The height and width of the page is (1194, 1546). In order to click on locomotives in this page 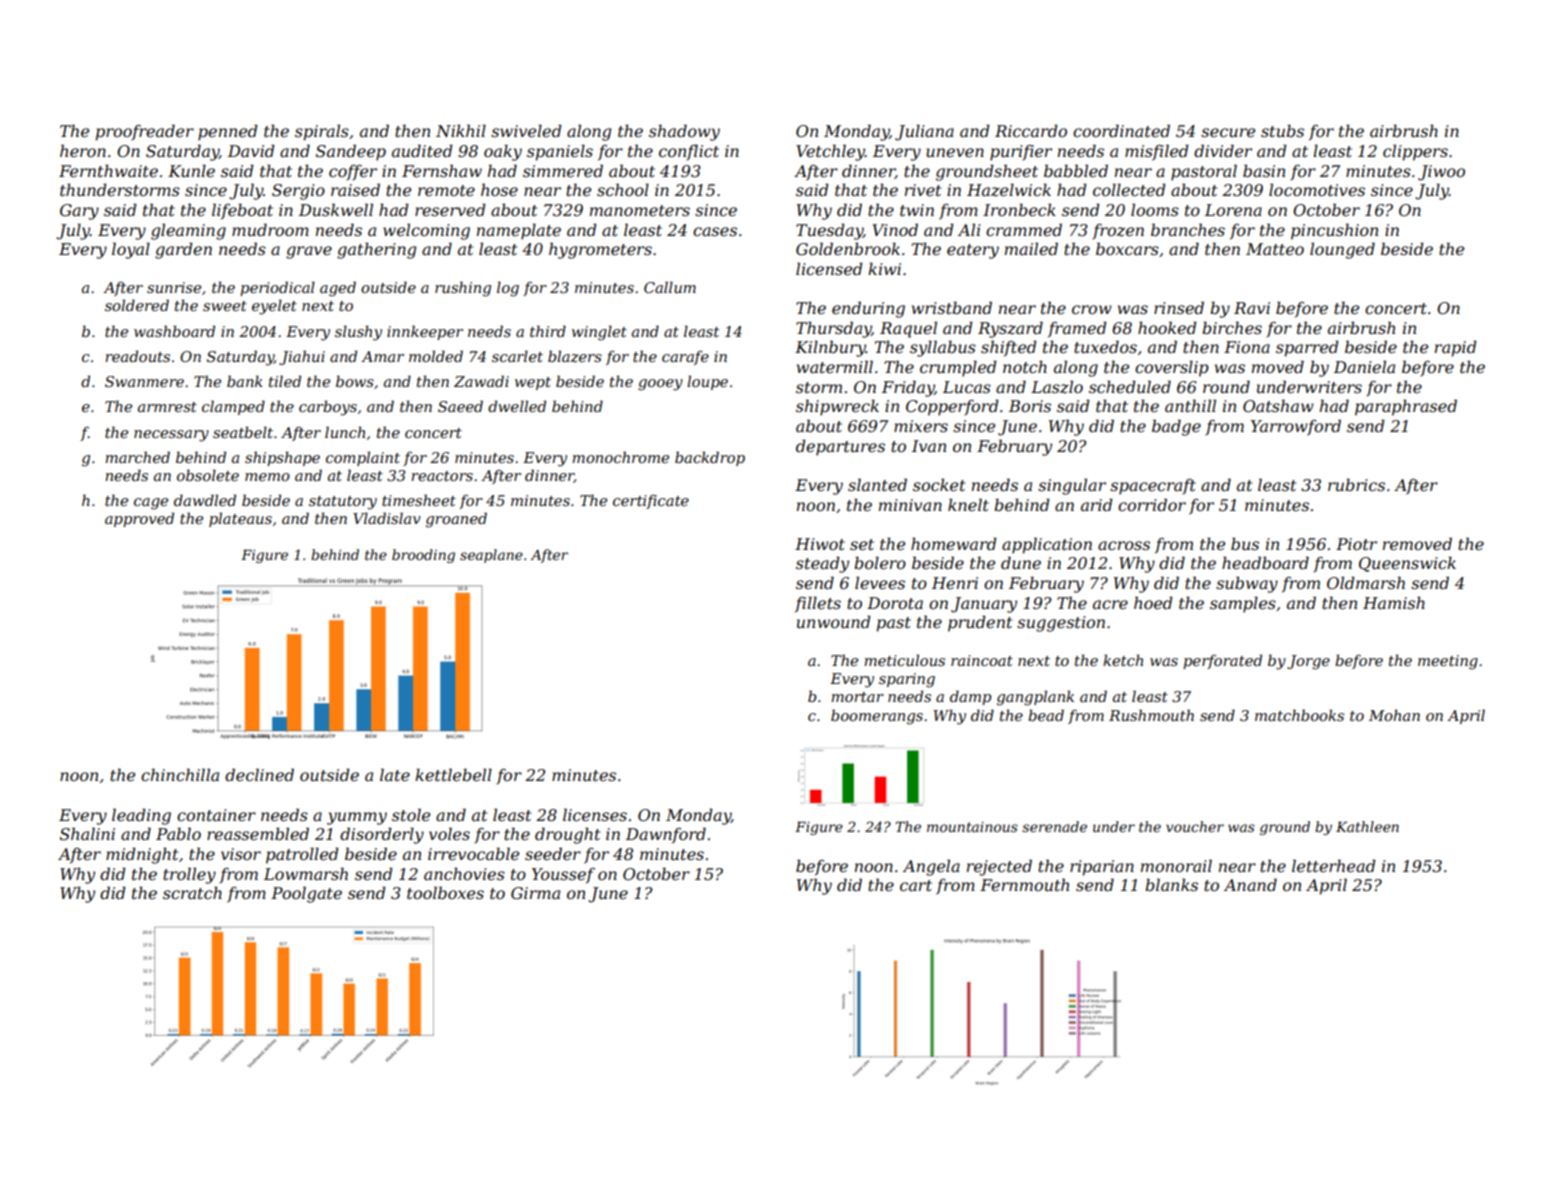, I will do `click(1317, 189)`.
